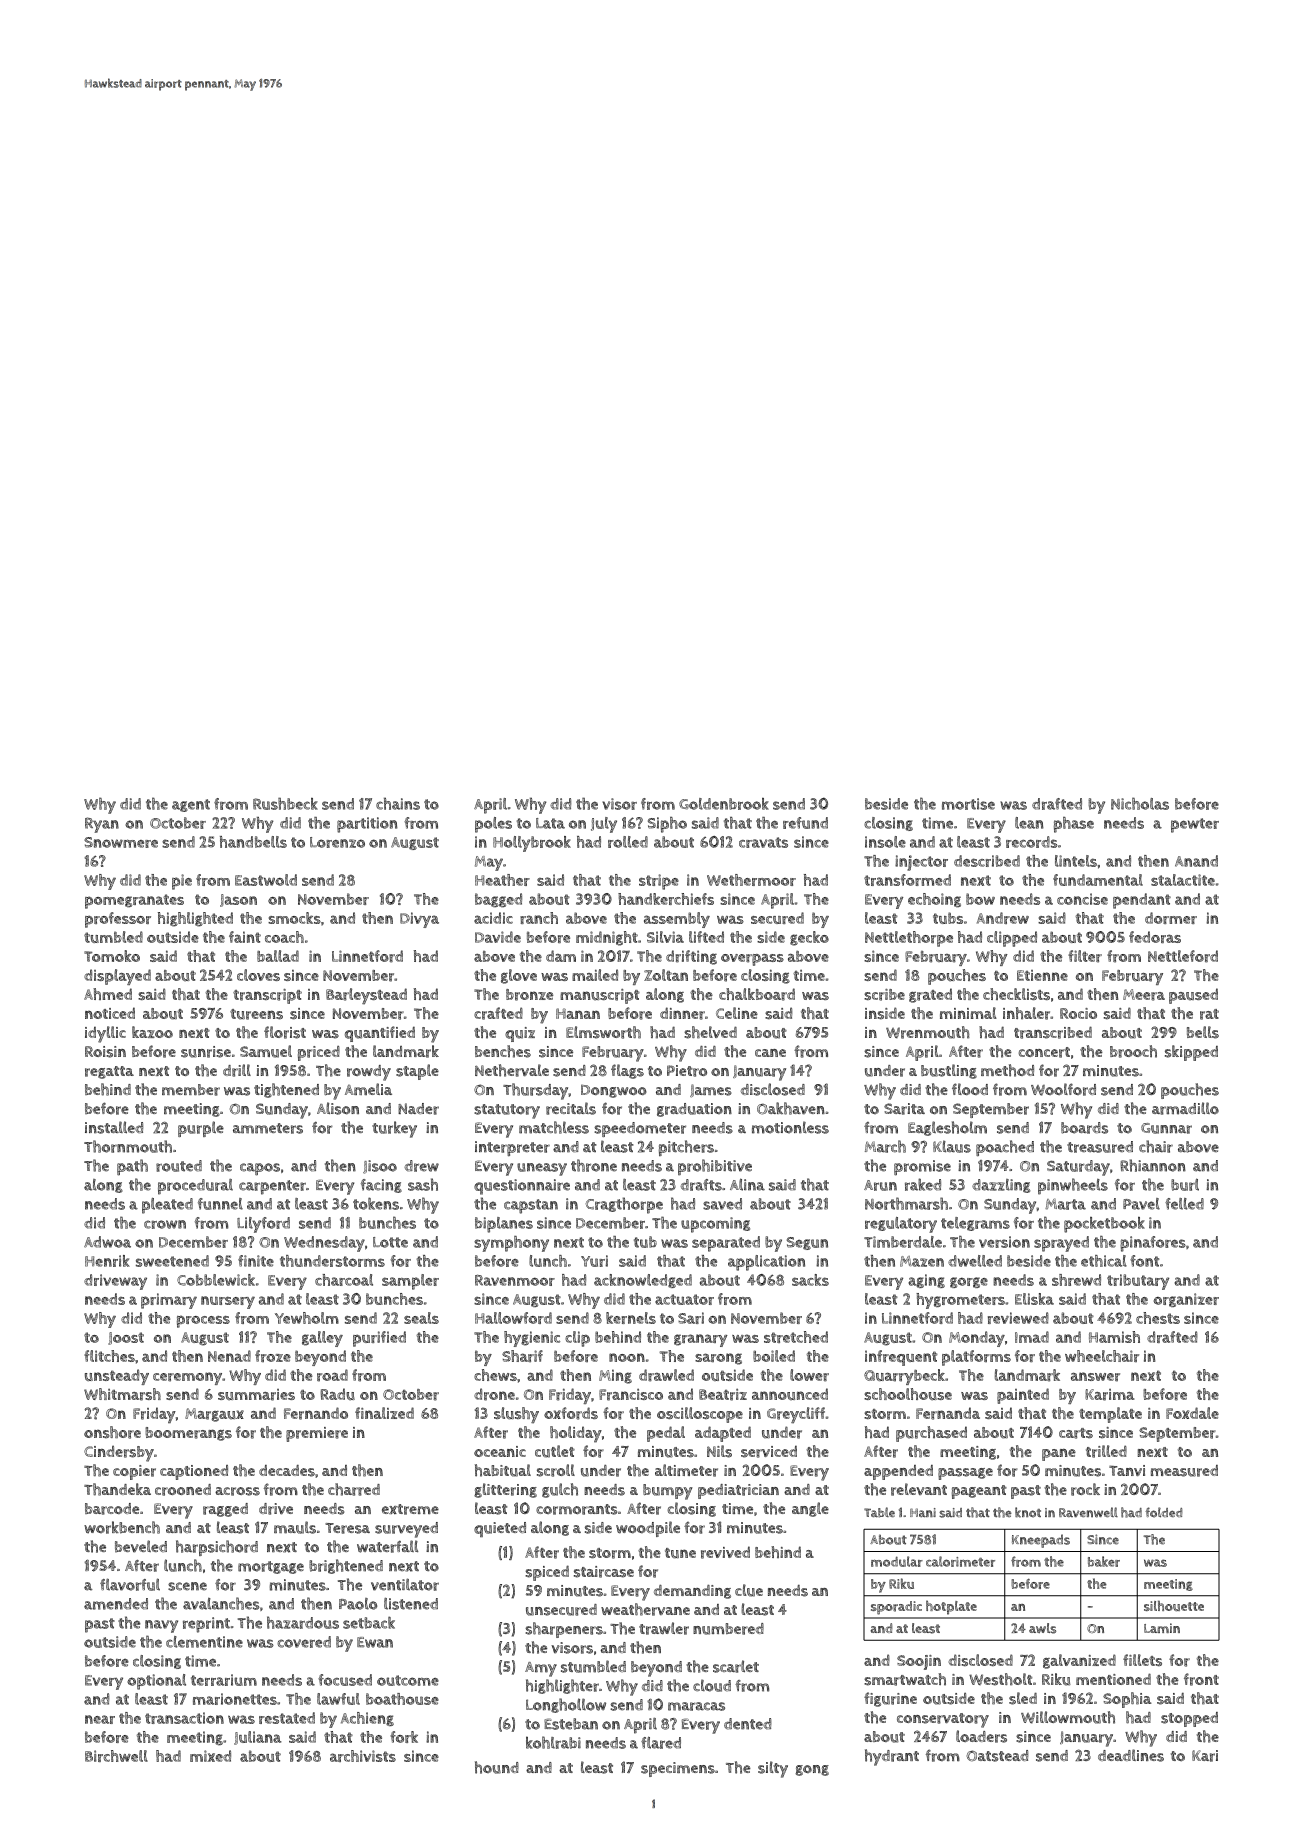  What do you see at coordinates (229, 1356) in the screenshot?
I see `Nenad` at bounding box center [229, 1356].
